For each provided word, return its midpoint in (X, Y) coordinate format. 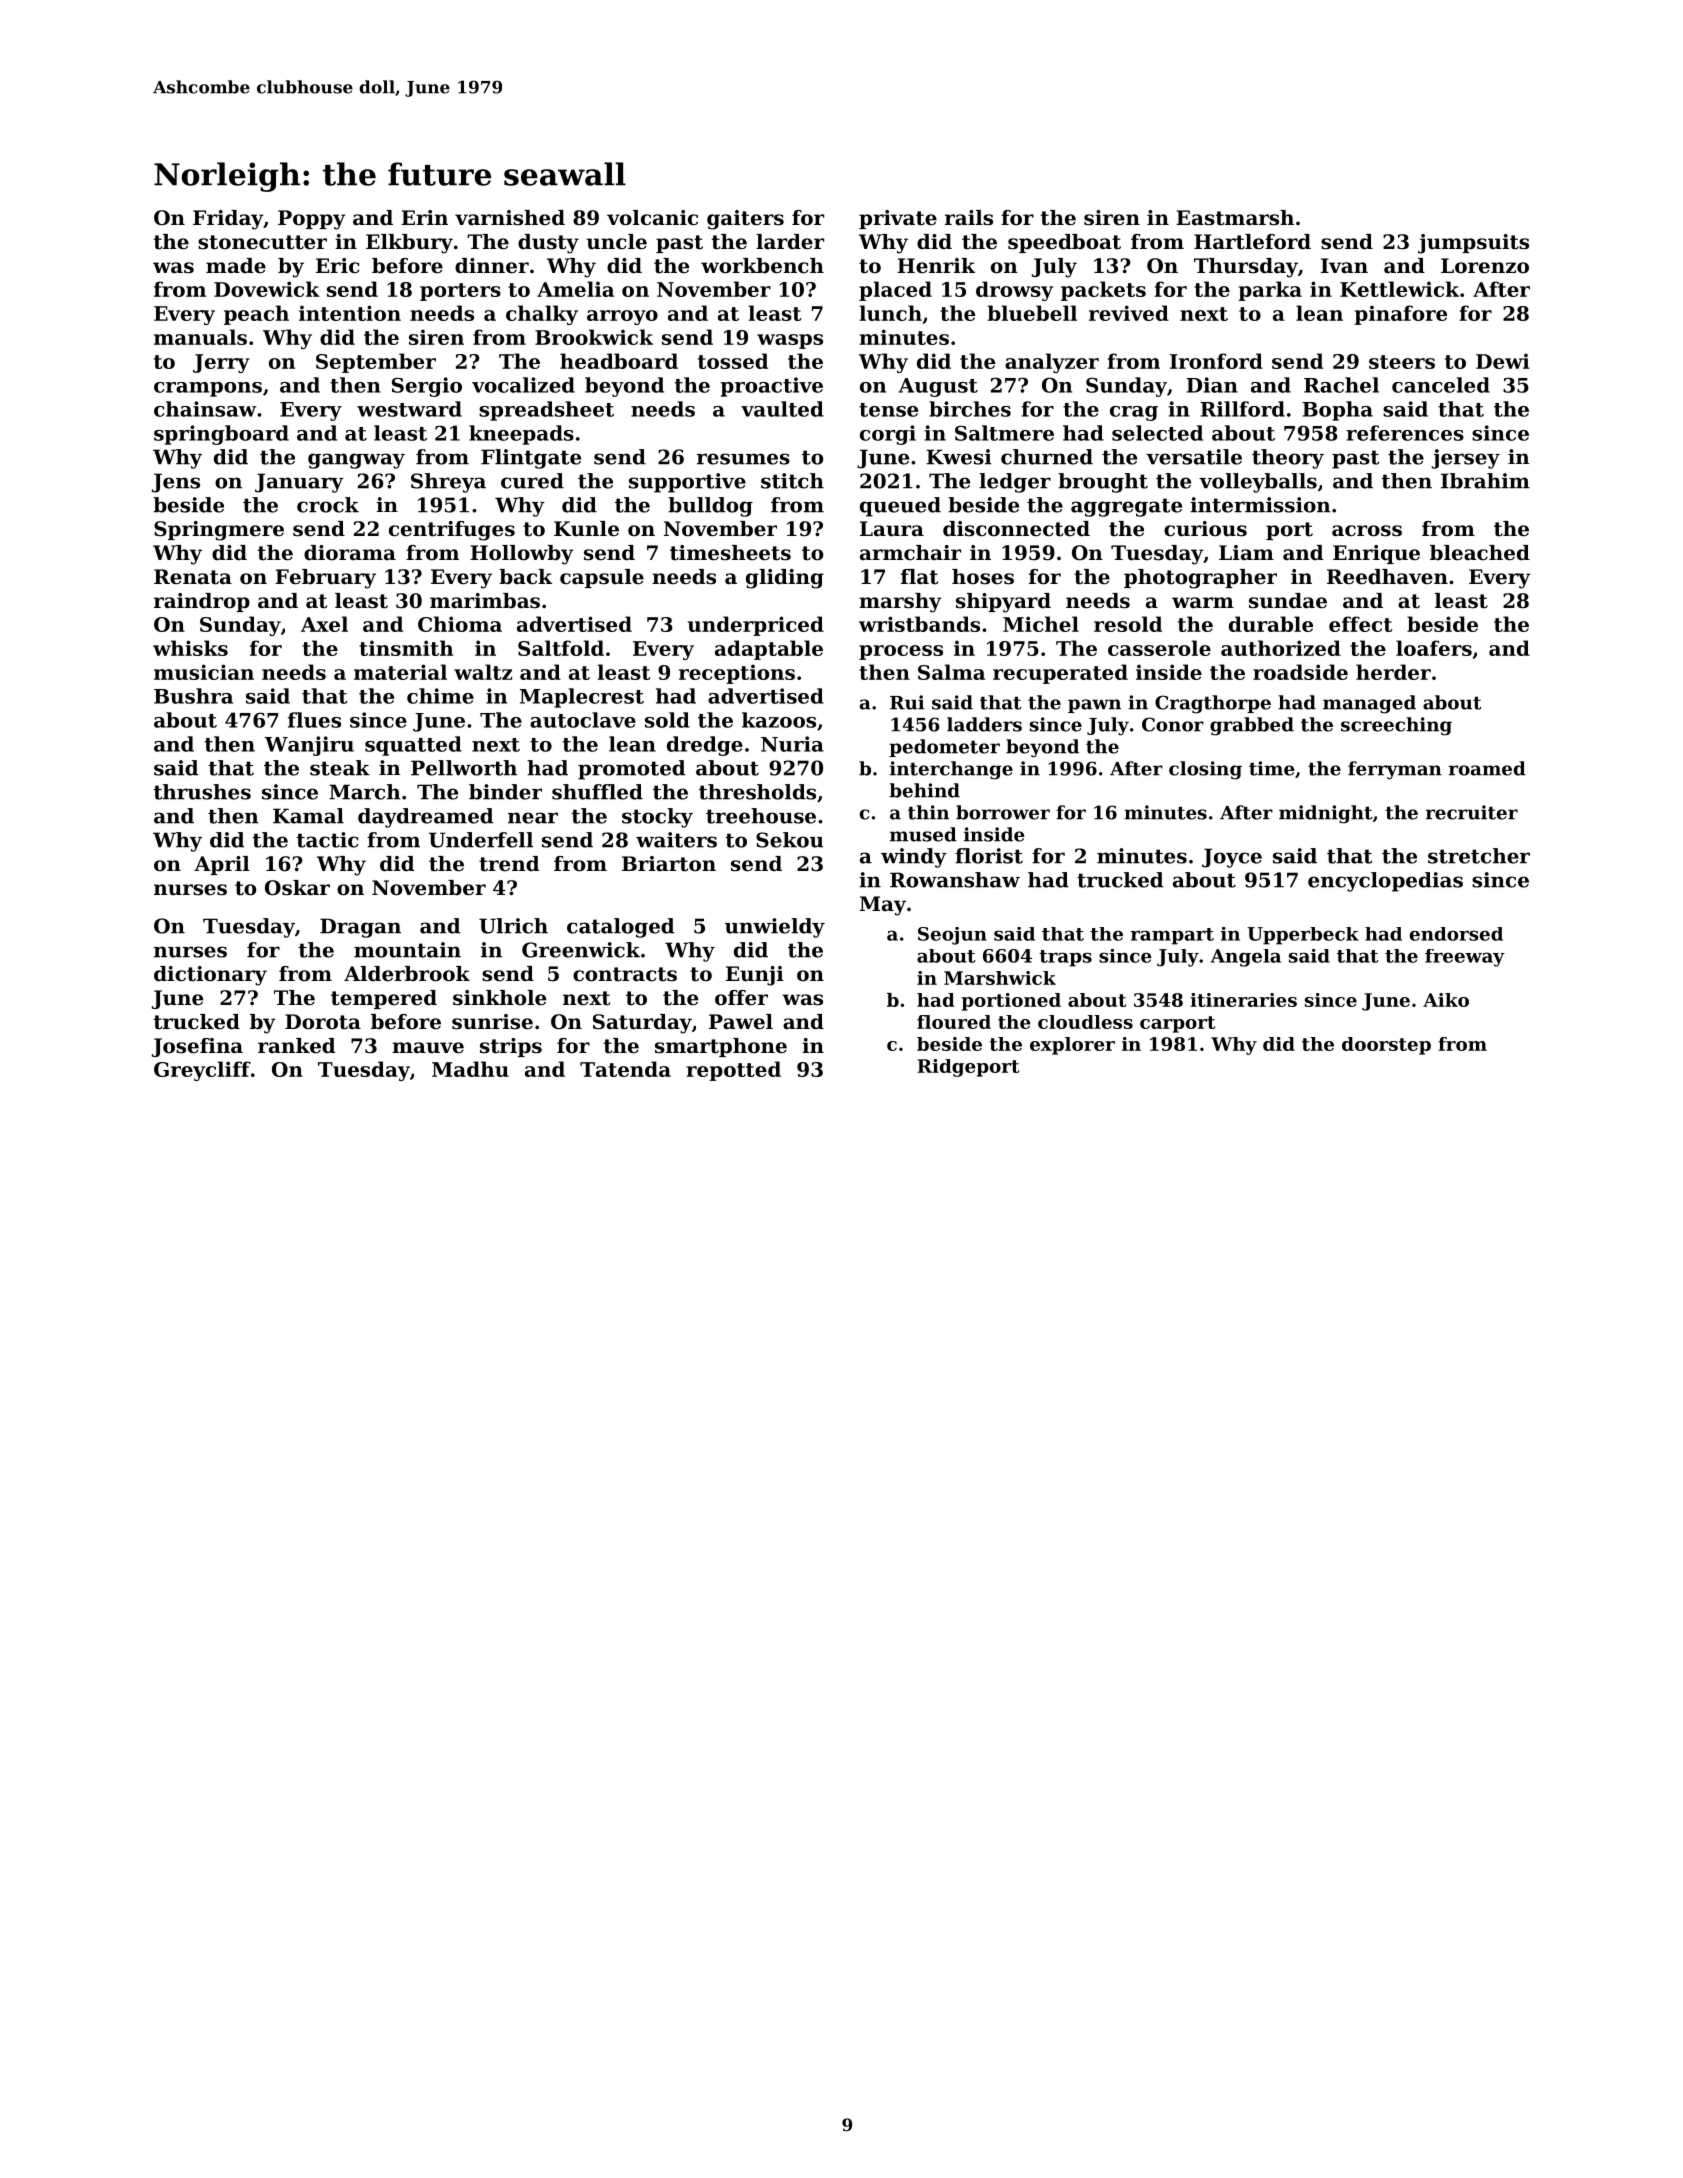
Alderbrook (407, 974)
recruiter (1472, 812)
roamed (1487, 768)
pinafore (1400, 315)
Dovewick (267, 289)
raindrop (202, 602)
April (222, 865)
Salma (951, 672)
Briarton (669, 864)
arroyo (622, 317)
